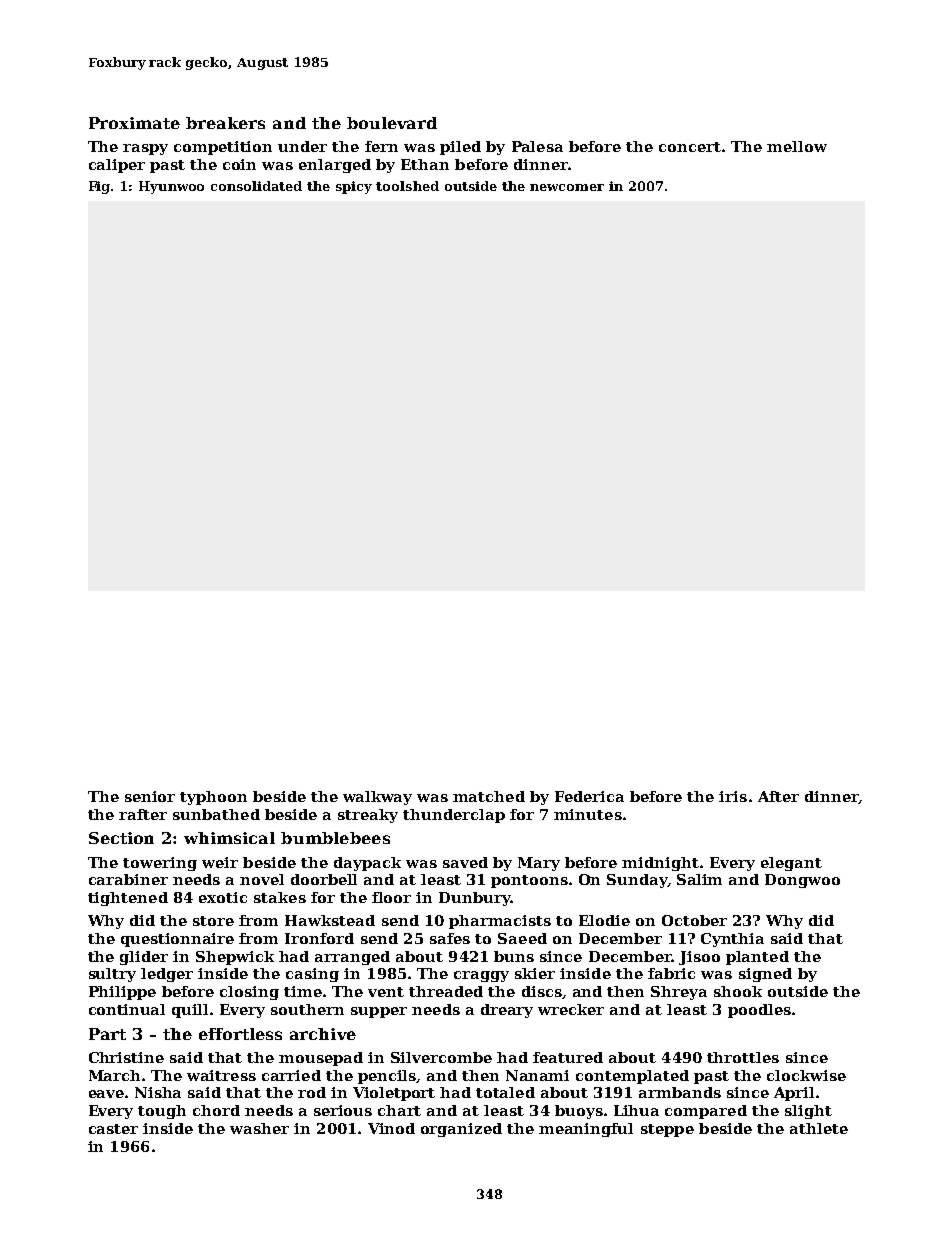 The image size is (952, 1233). Describe the element at coordinates (567, 187) in the document. I see `newcomer` at that location.
